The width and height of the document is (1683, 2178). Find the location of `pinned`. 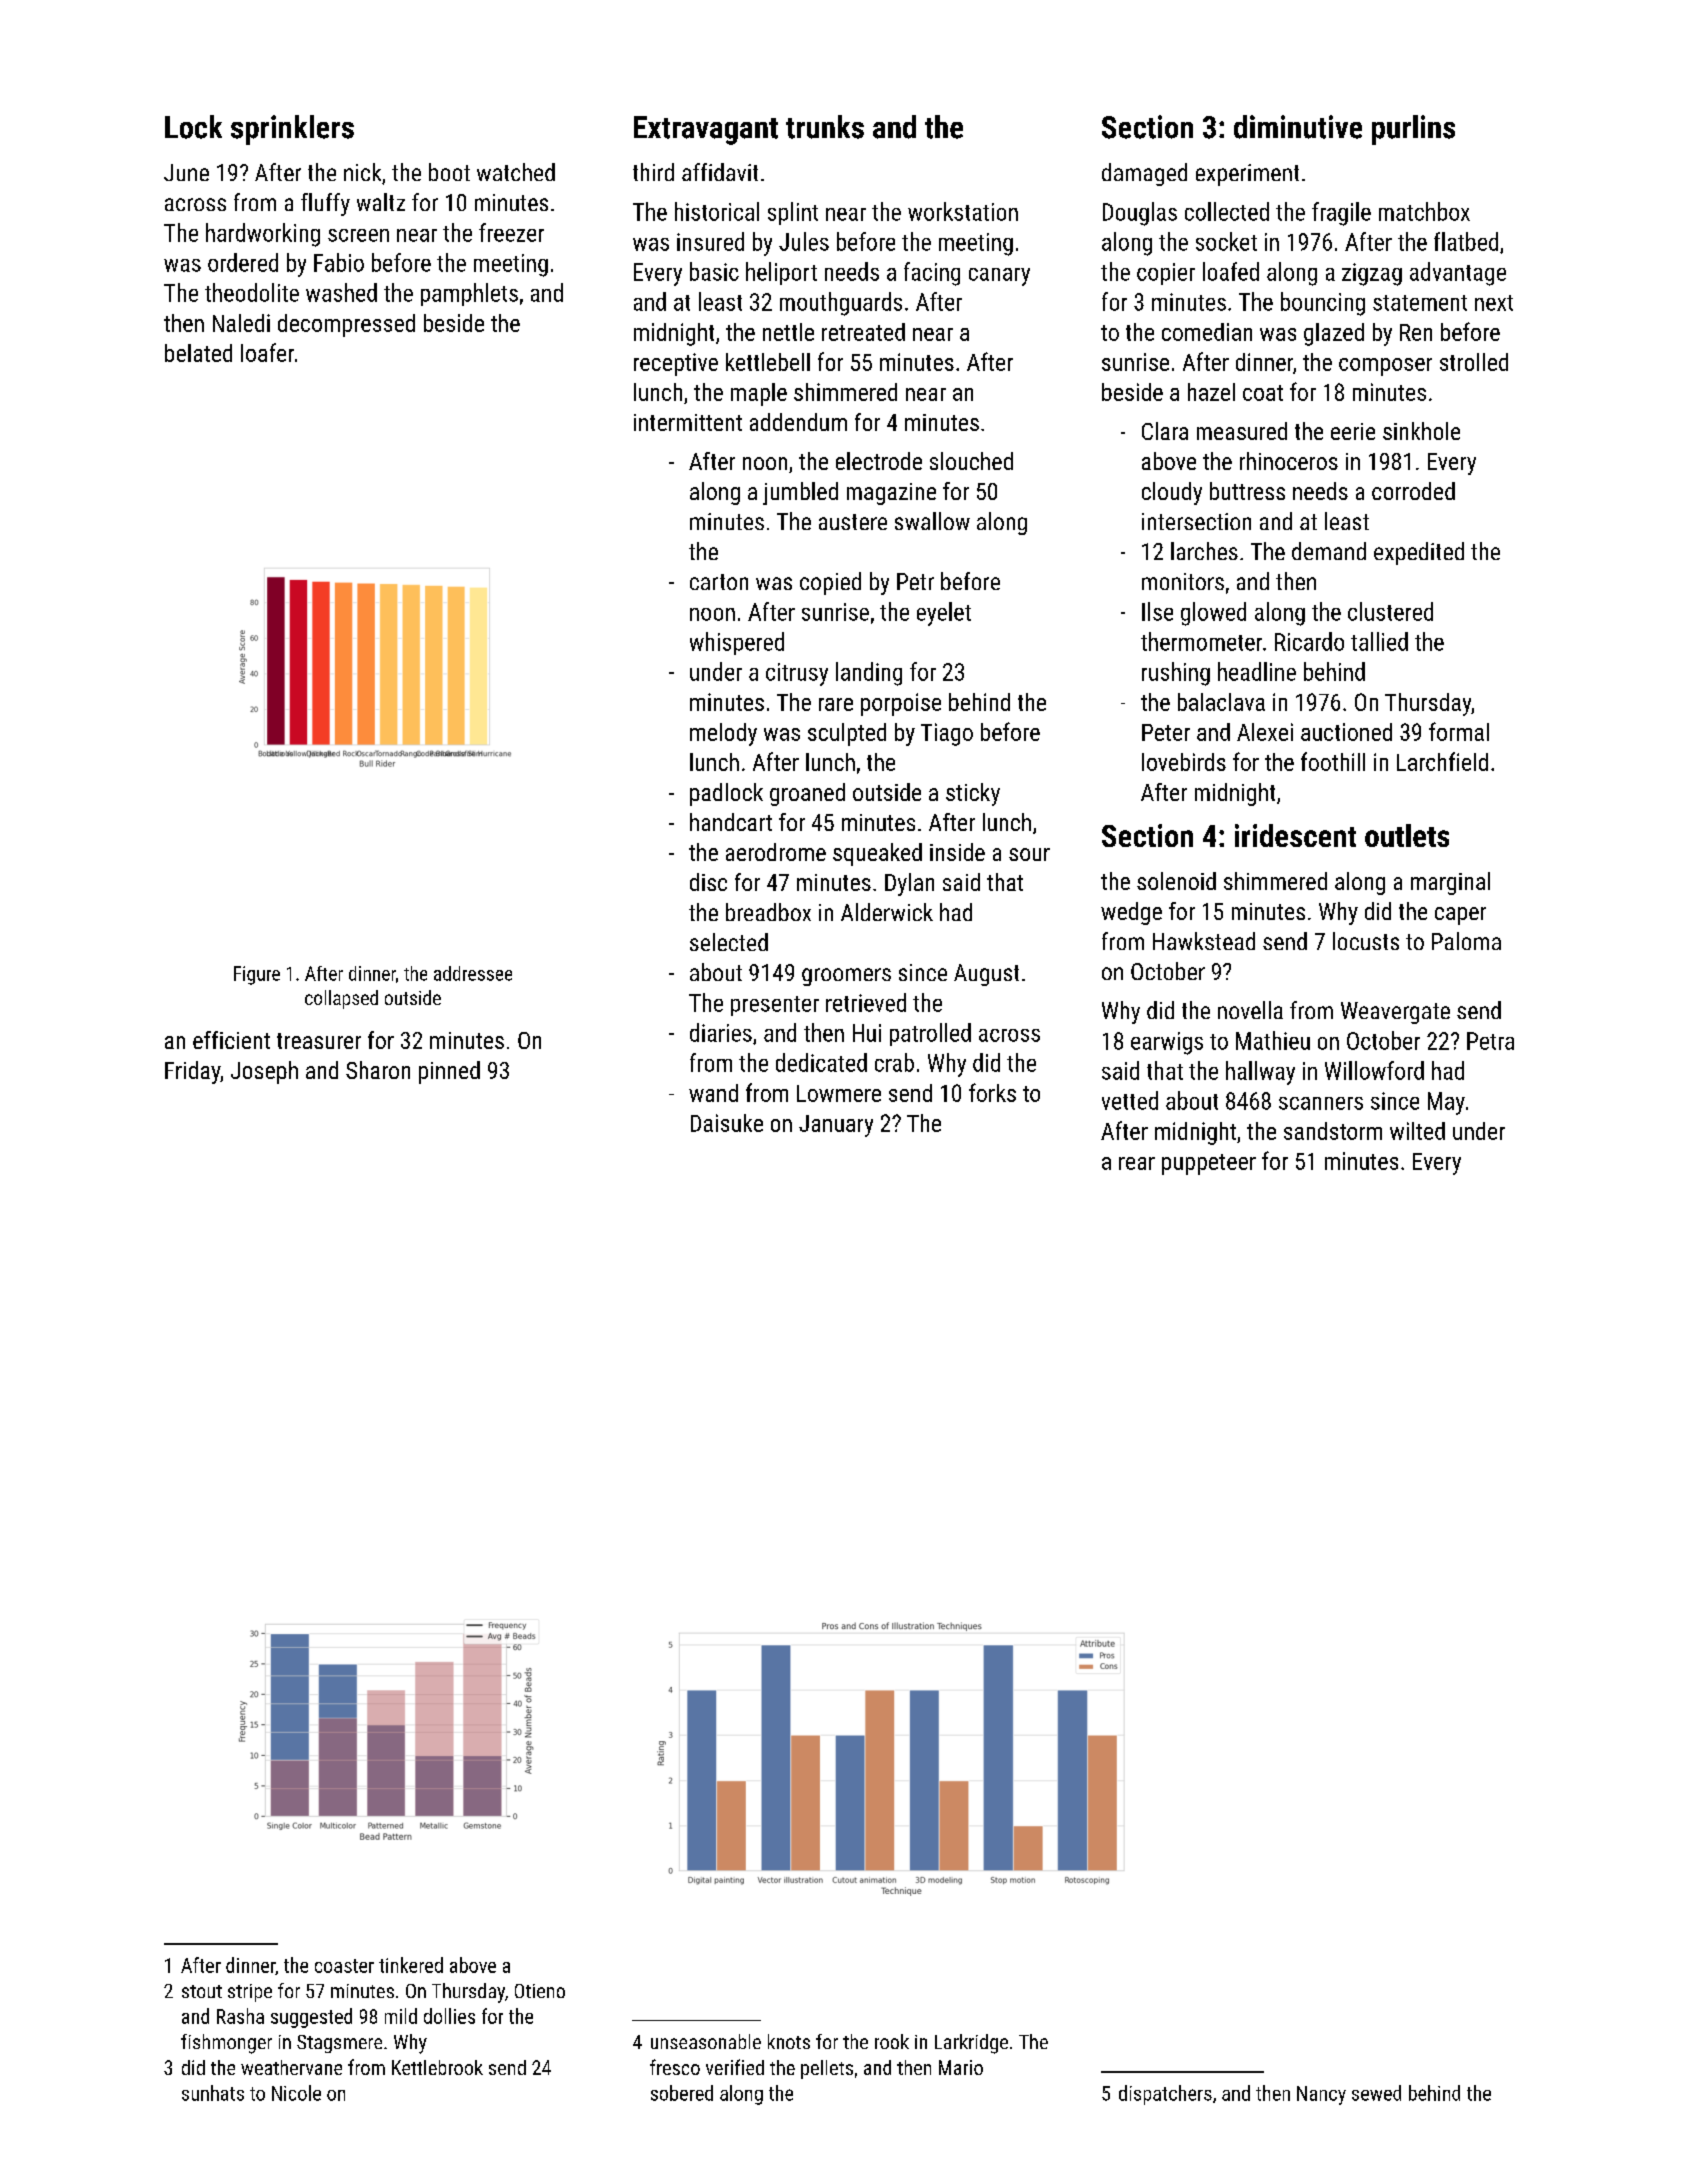

pinned is located at coordinates (449, 1072).
